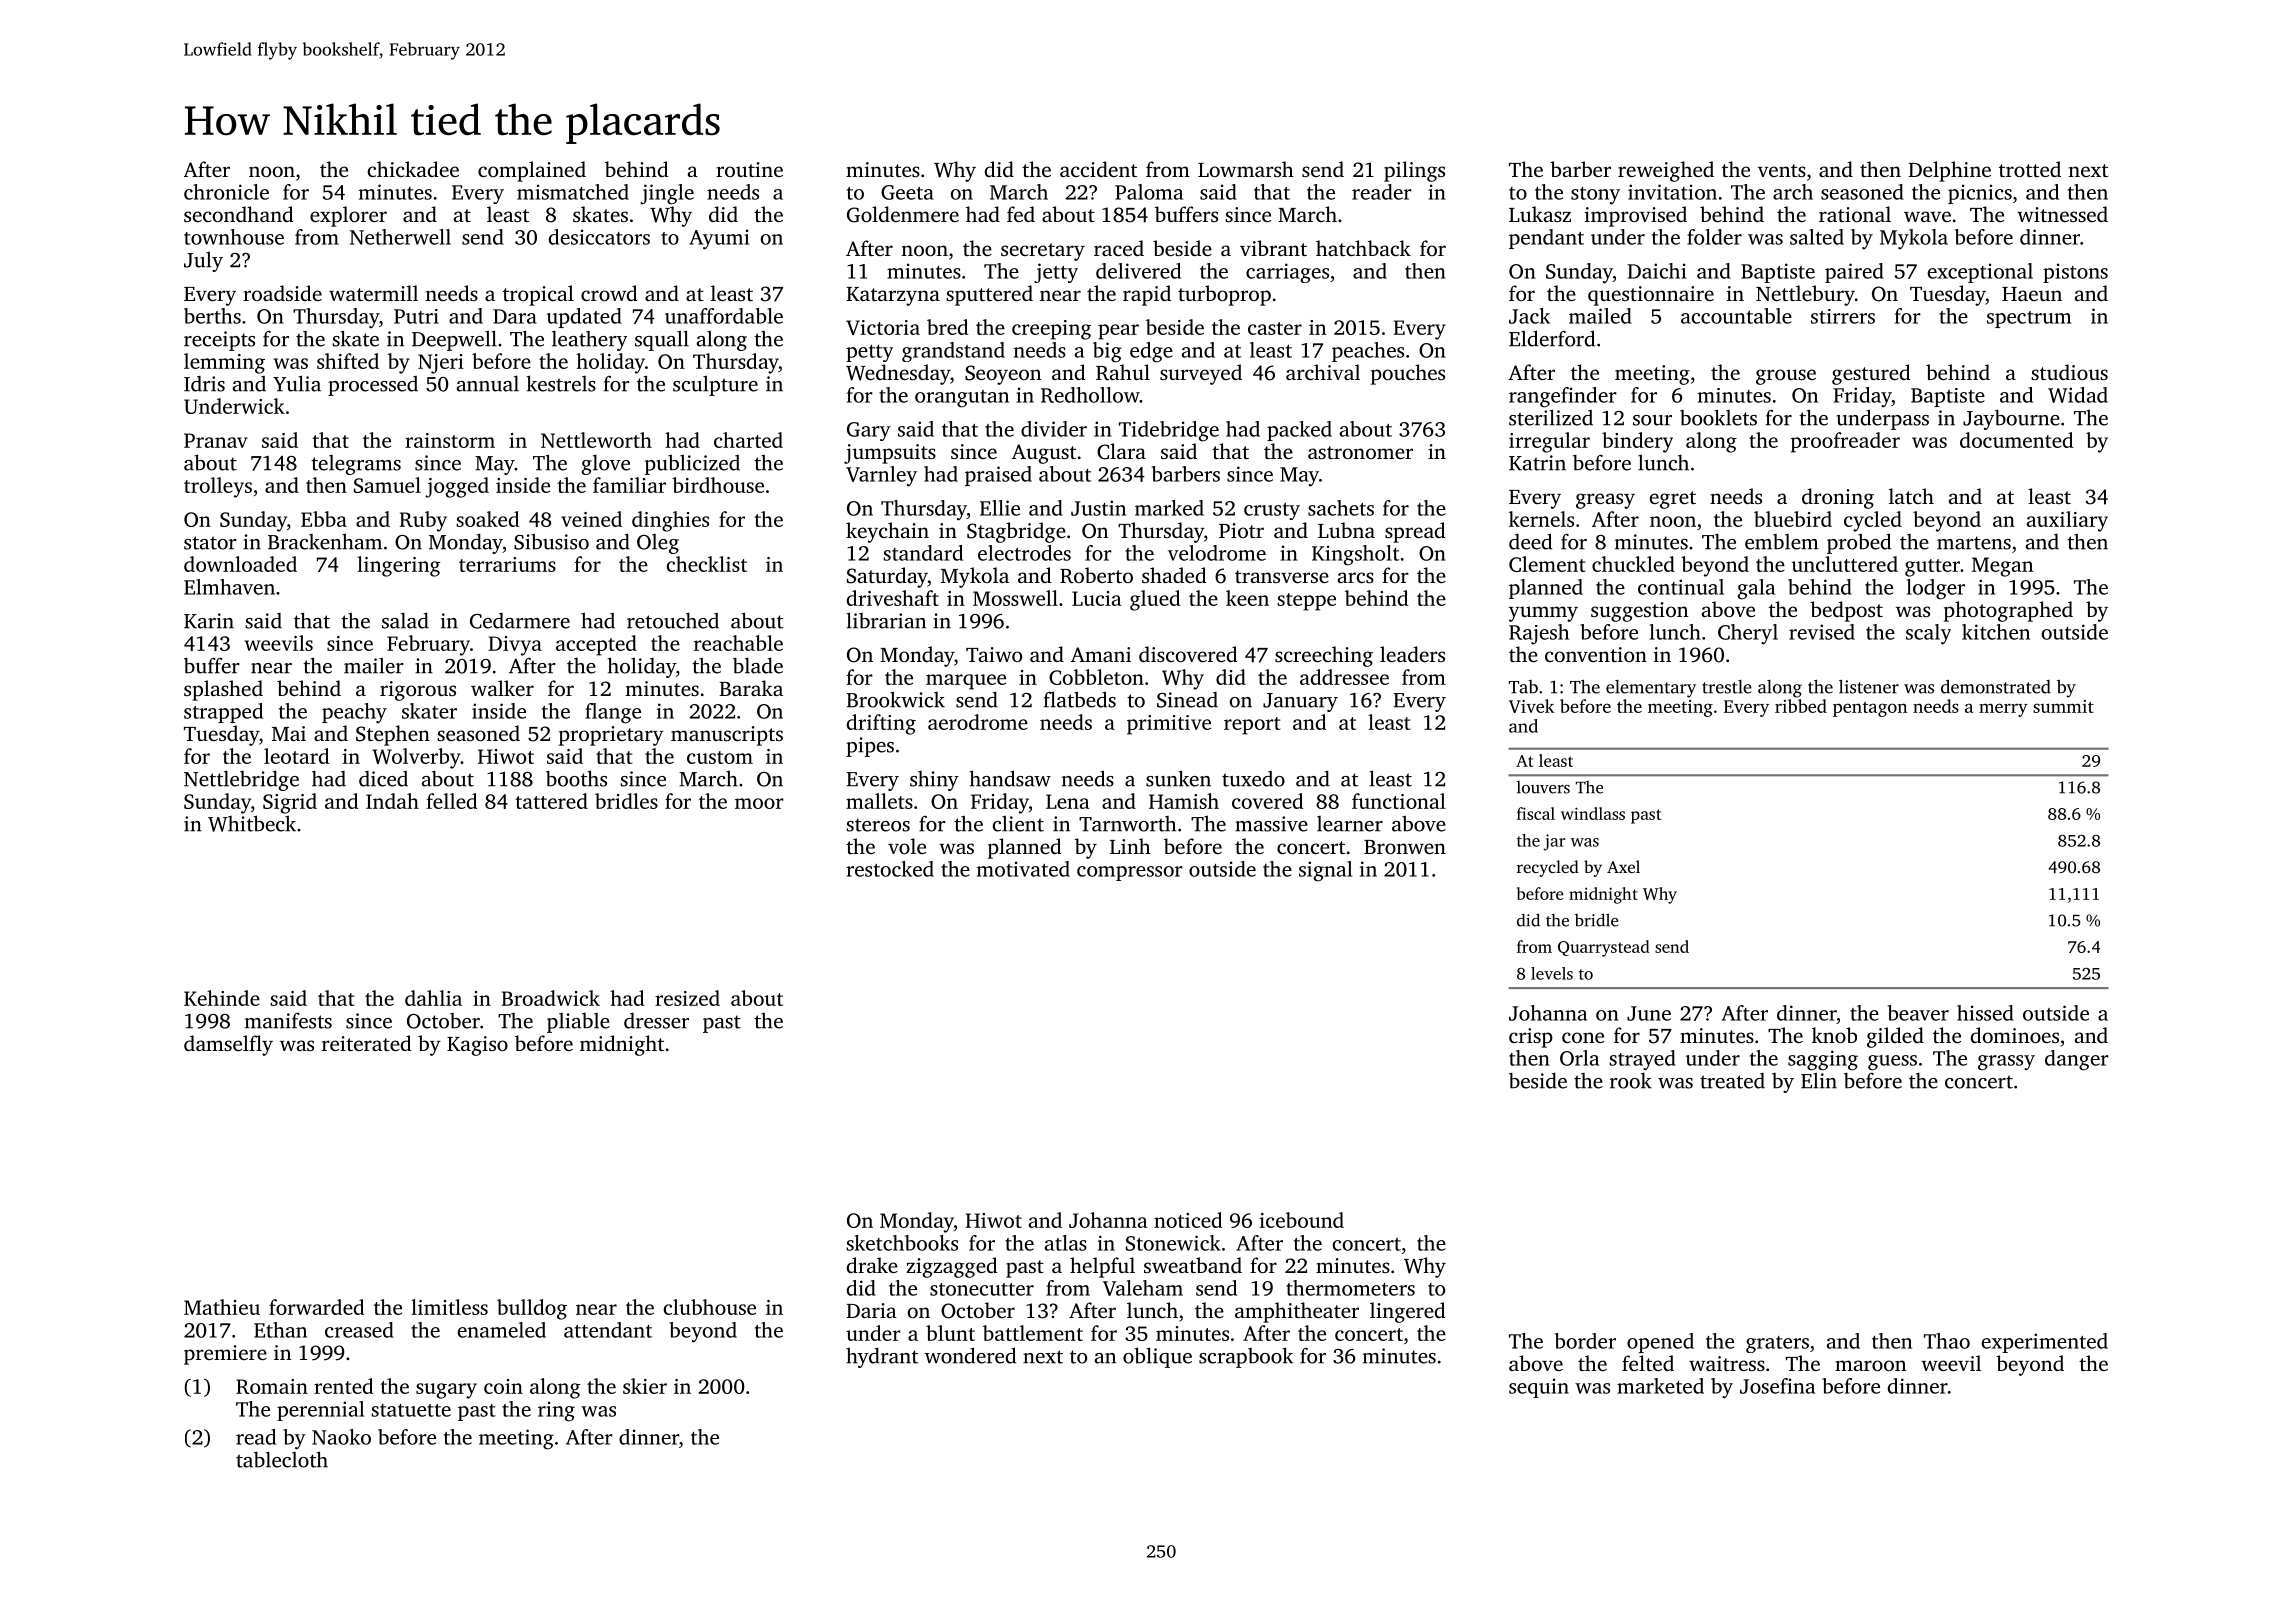  I want to click on vents, so click(1782, 170).
